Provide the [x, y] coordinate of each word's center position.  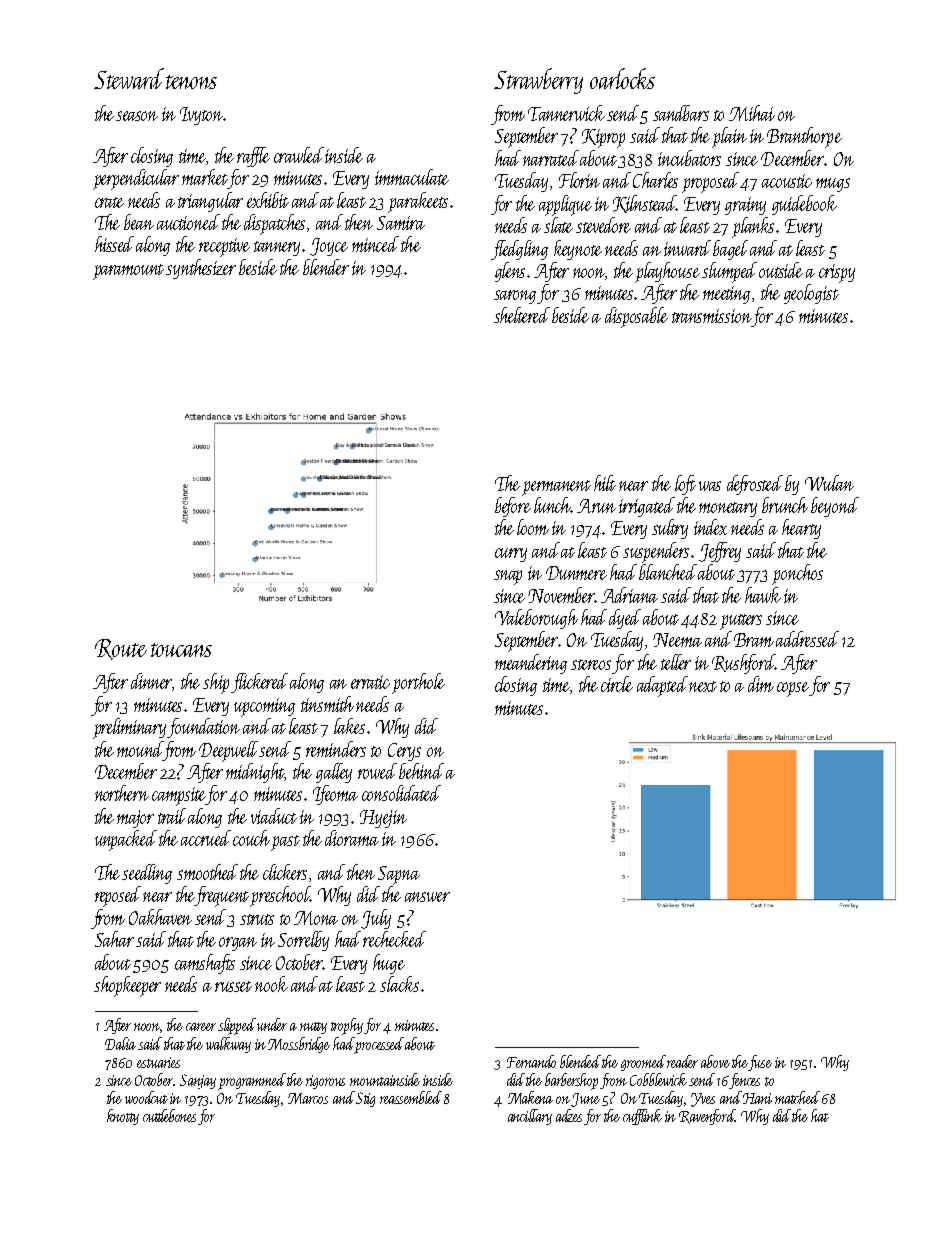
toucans [181, 650]
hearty [801, 529]
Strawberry [538, 81]
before [513, 507]
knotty [123, 1117]
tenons [191, 82]
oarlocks [622, 78]
